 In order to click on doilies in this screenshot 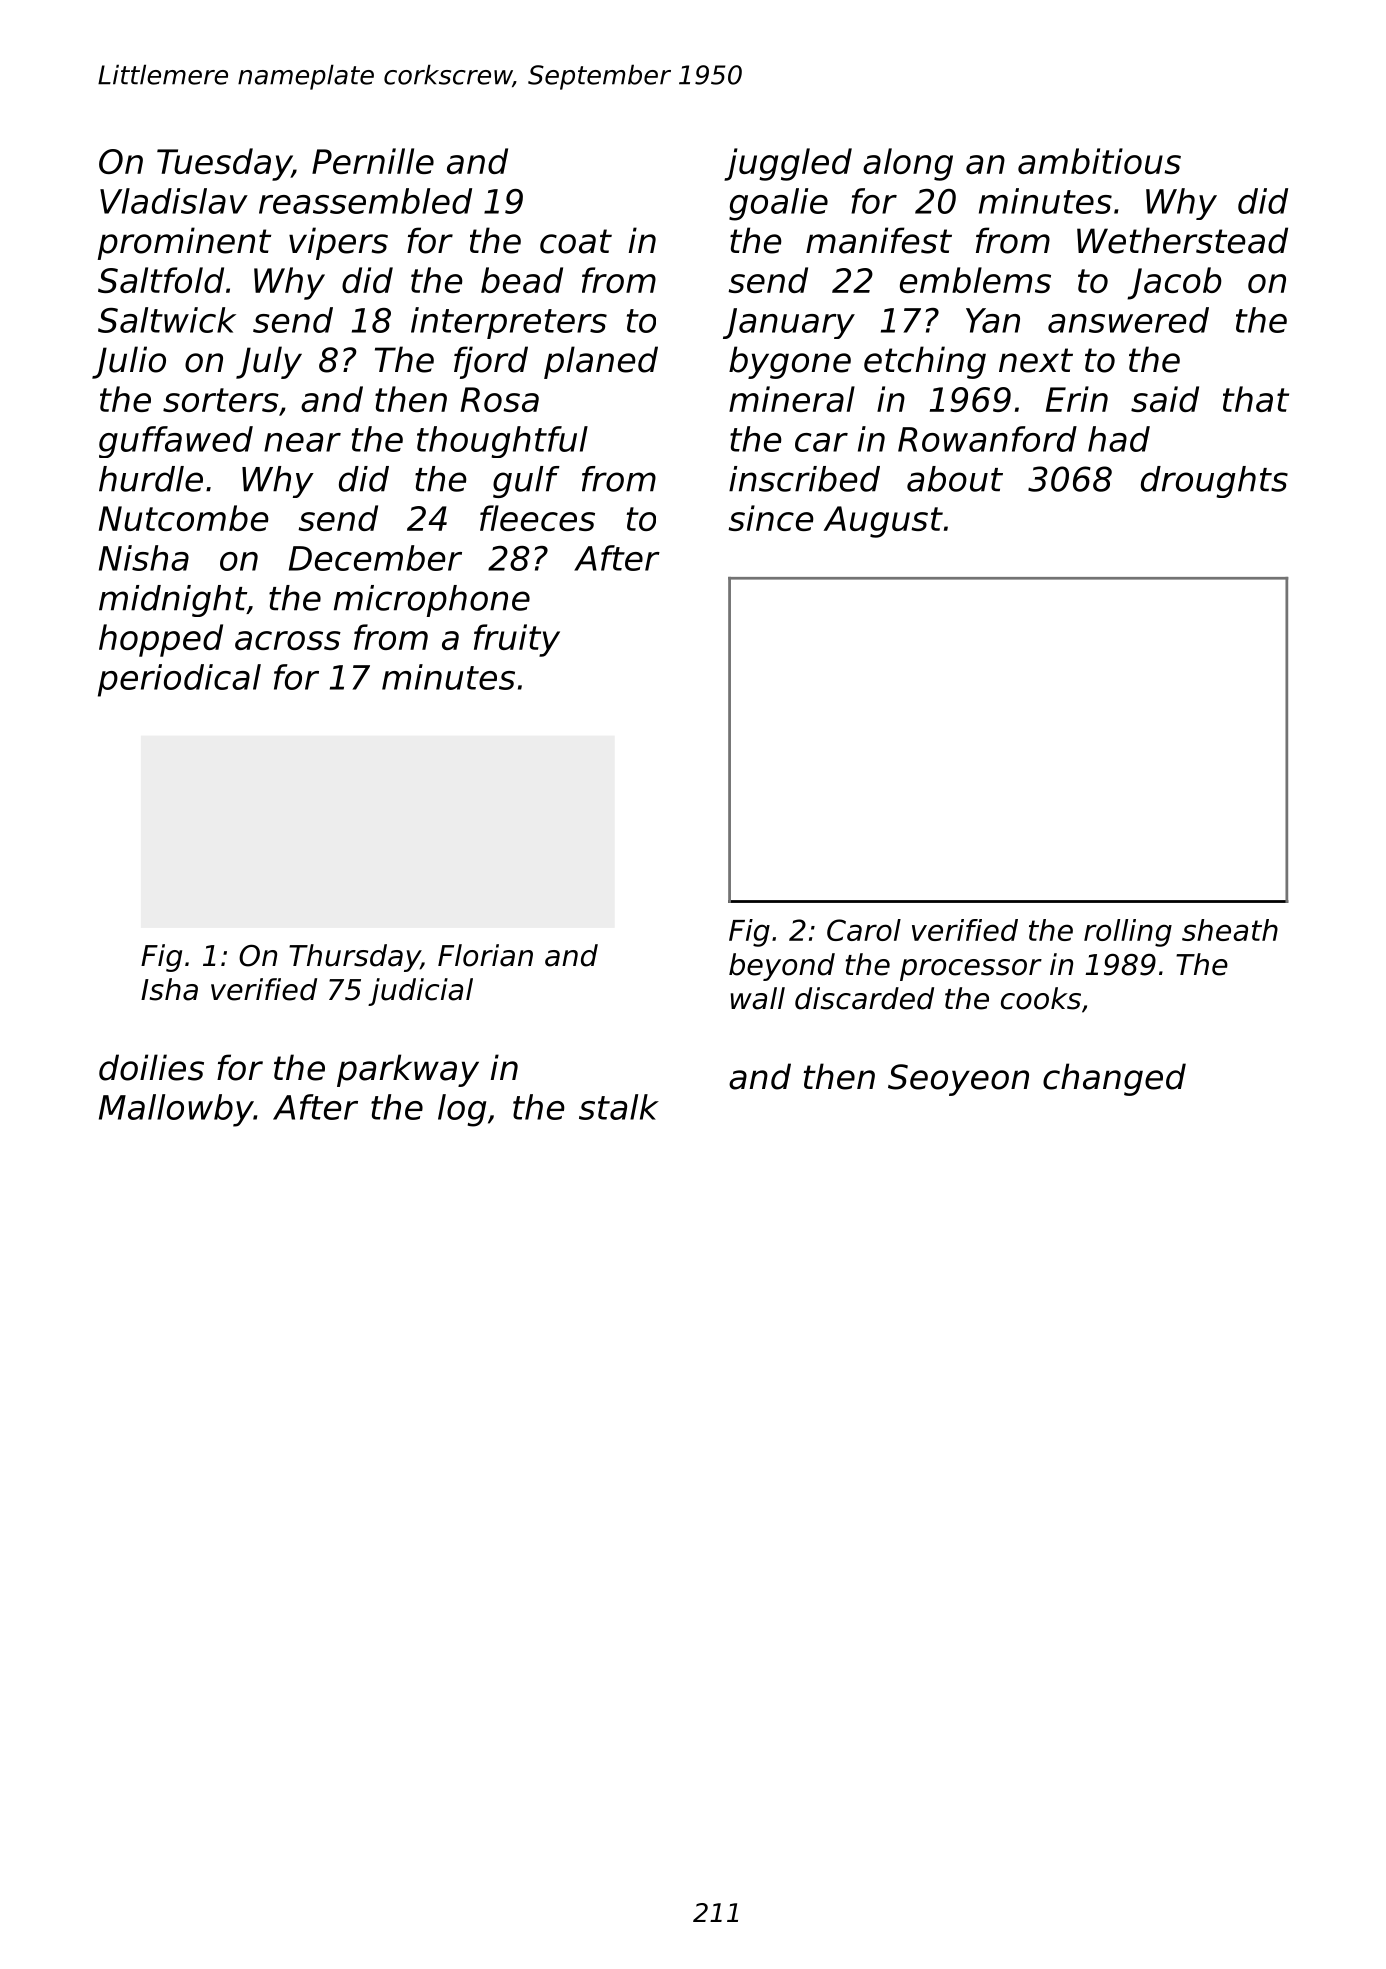, I will do `click(151, 1067)`.
